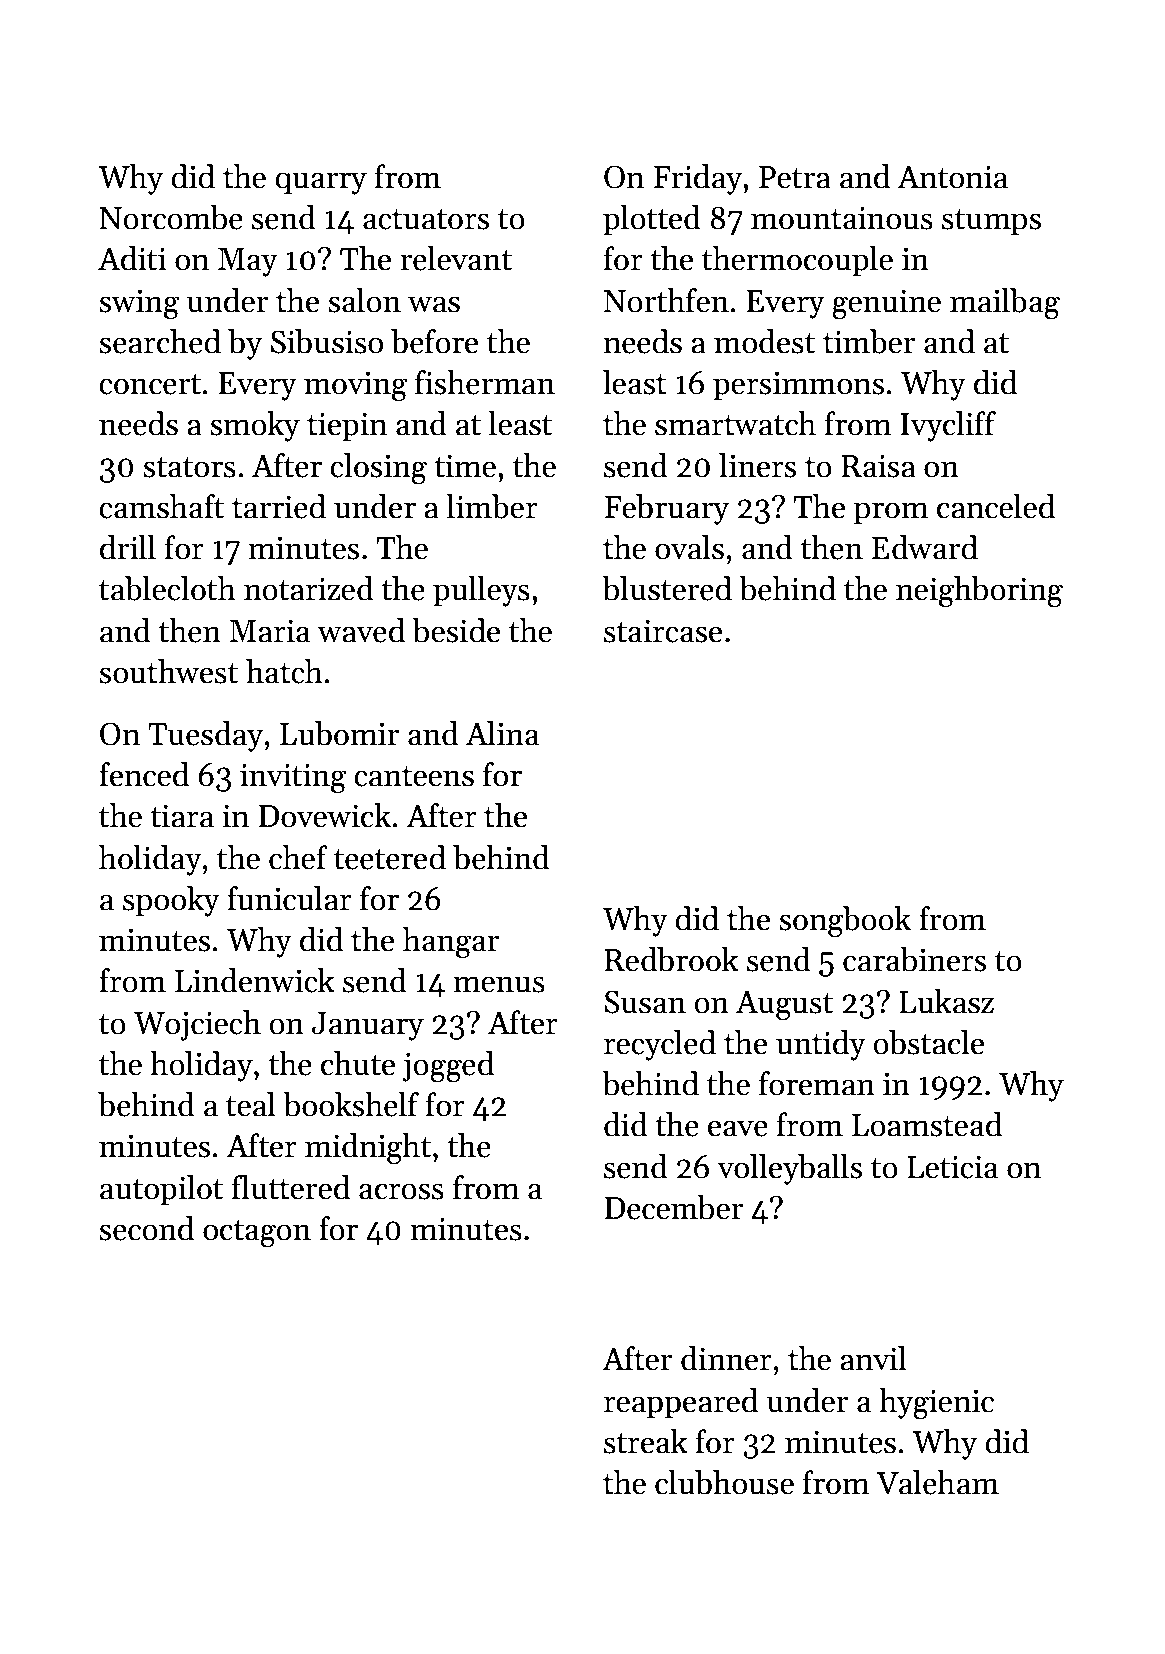 This screenshot has height=1654, width=1165. What do you see at coordinates (426, 219) in the screenshot?
I see `actuators` at bounding box center [426, 219].
